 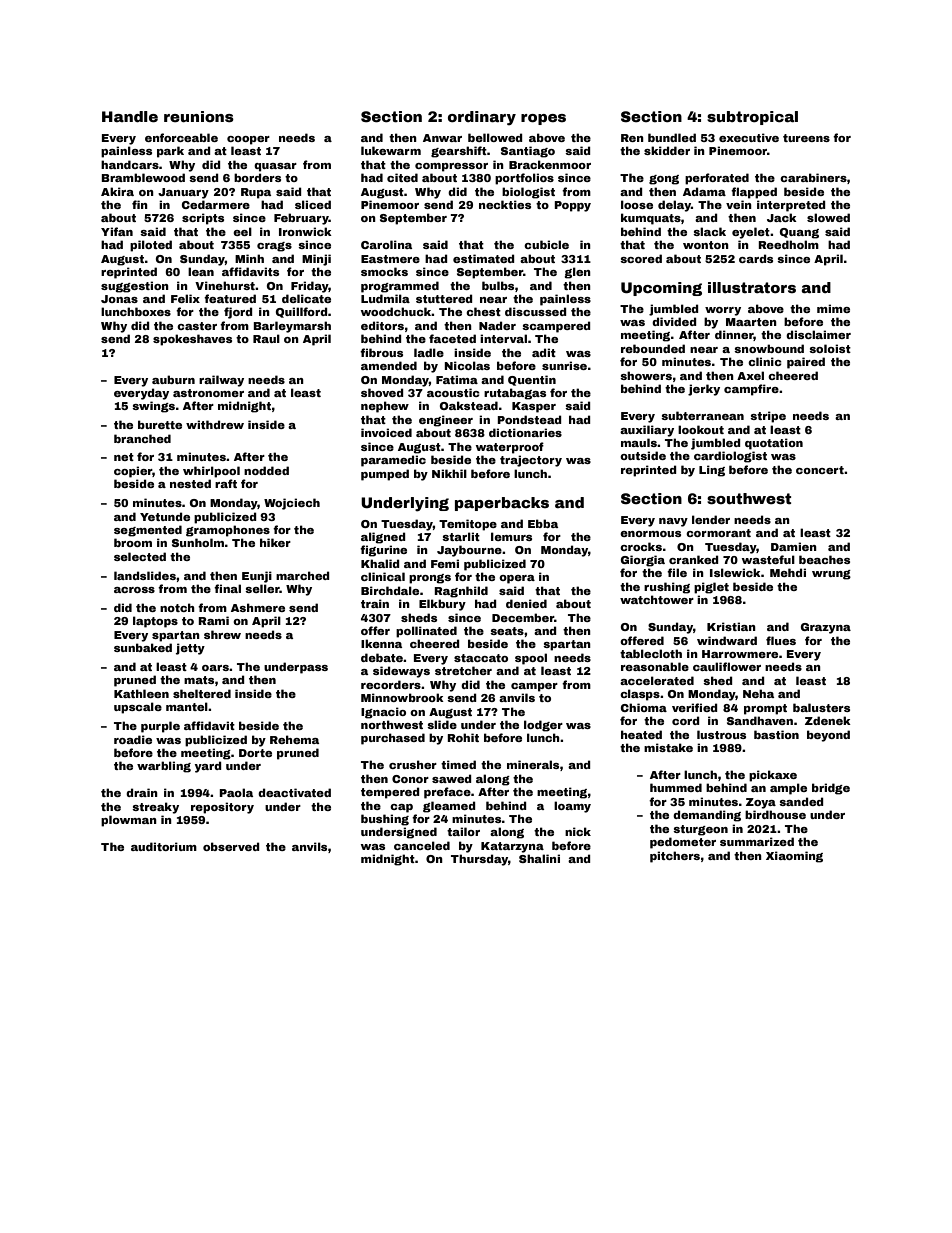 What do you see at coordinates (381, 643) in the screenshot?
I see `Ikenna` at bounding box center [381, 643].
